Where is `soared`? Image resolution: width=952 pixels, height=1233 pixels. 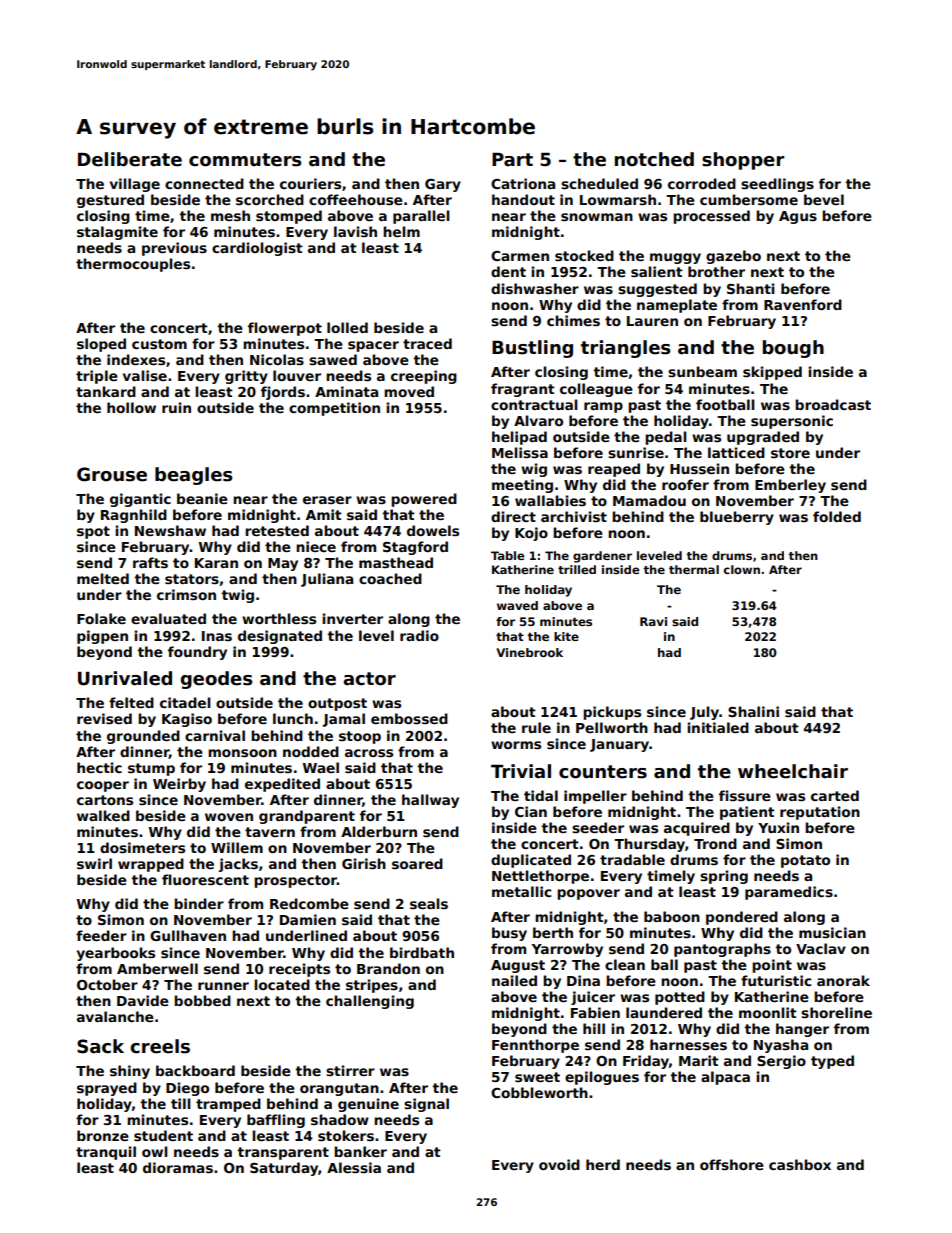
soared is located at coordinates (417, 863).
